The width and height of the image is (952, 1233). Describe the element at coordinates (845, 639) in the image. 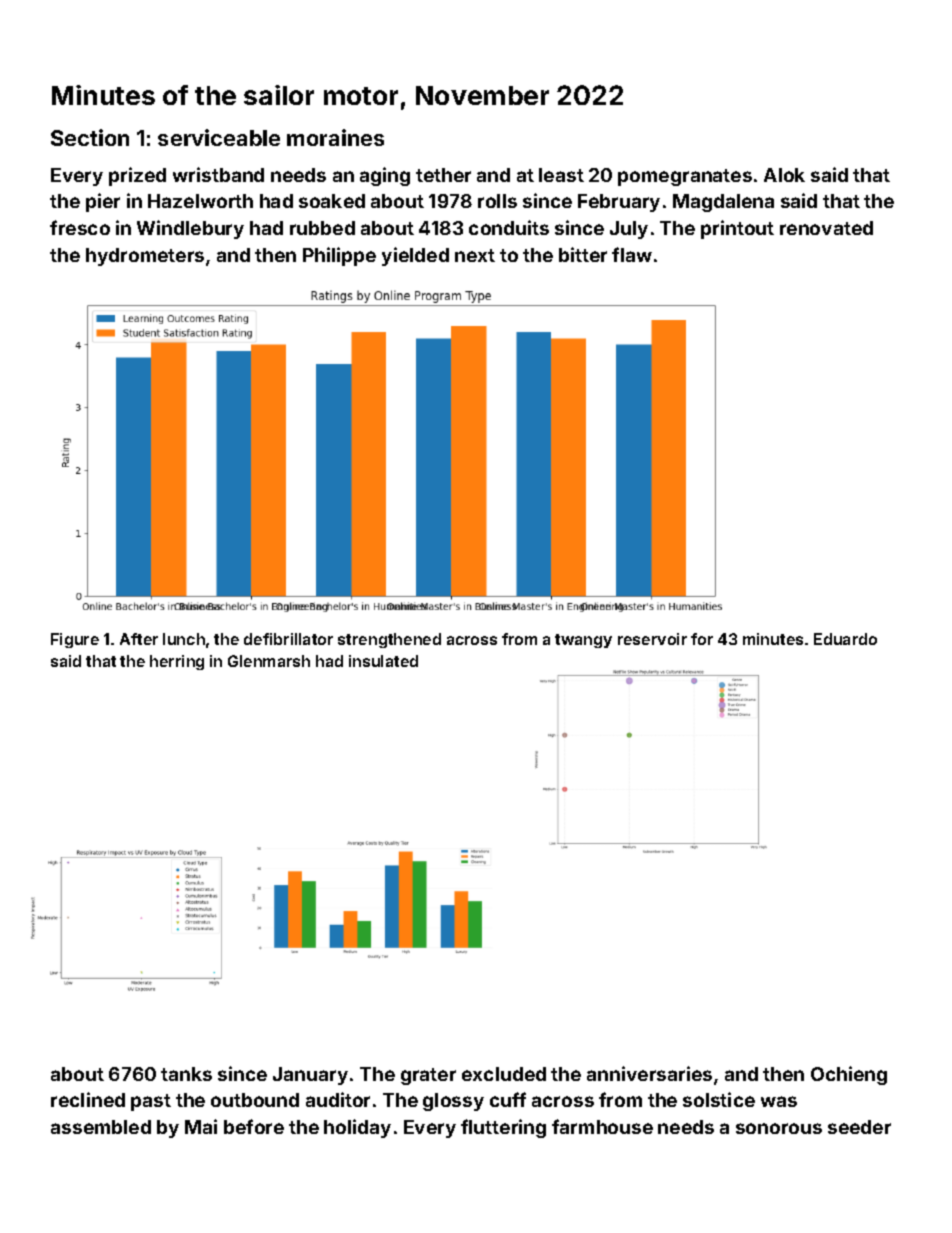

I see `Eduardo` at that location.
